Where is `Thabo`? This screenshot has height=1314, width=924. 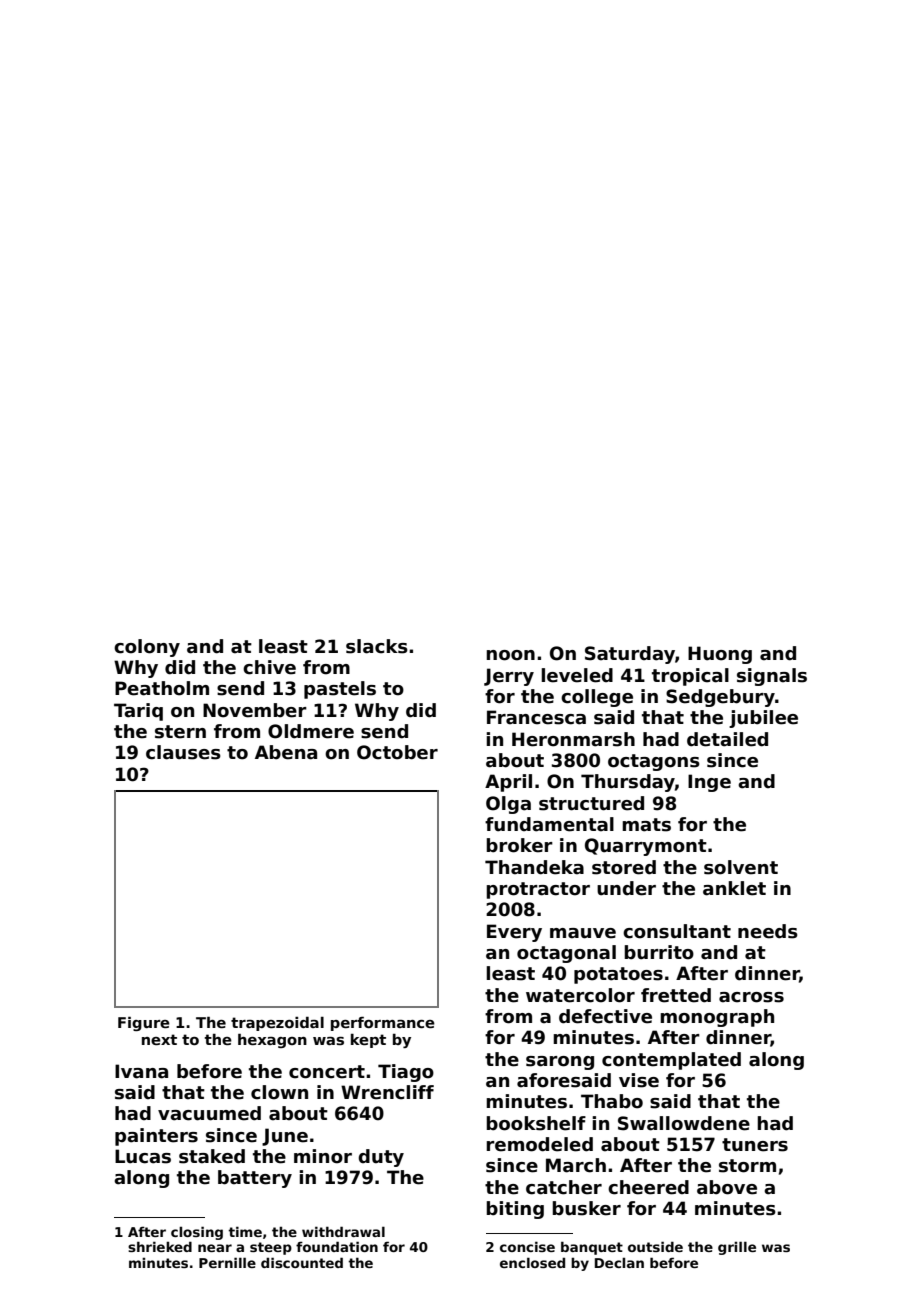 Thabo is located at coordinates (612, 1101).
